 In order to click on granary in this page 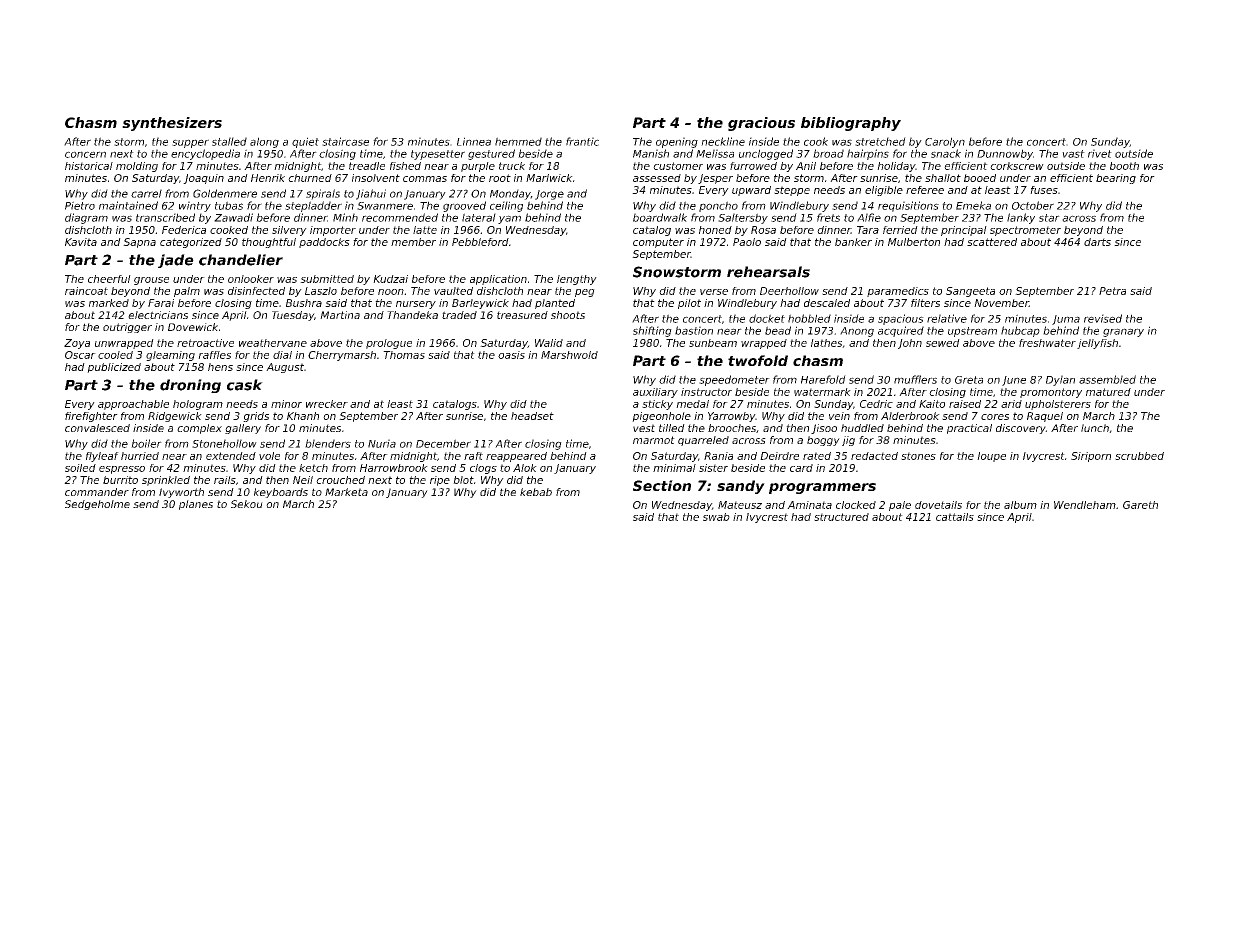, I will do `click(1123, 332)`.
